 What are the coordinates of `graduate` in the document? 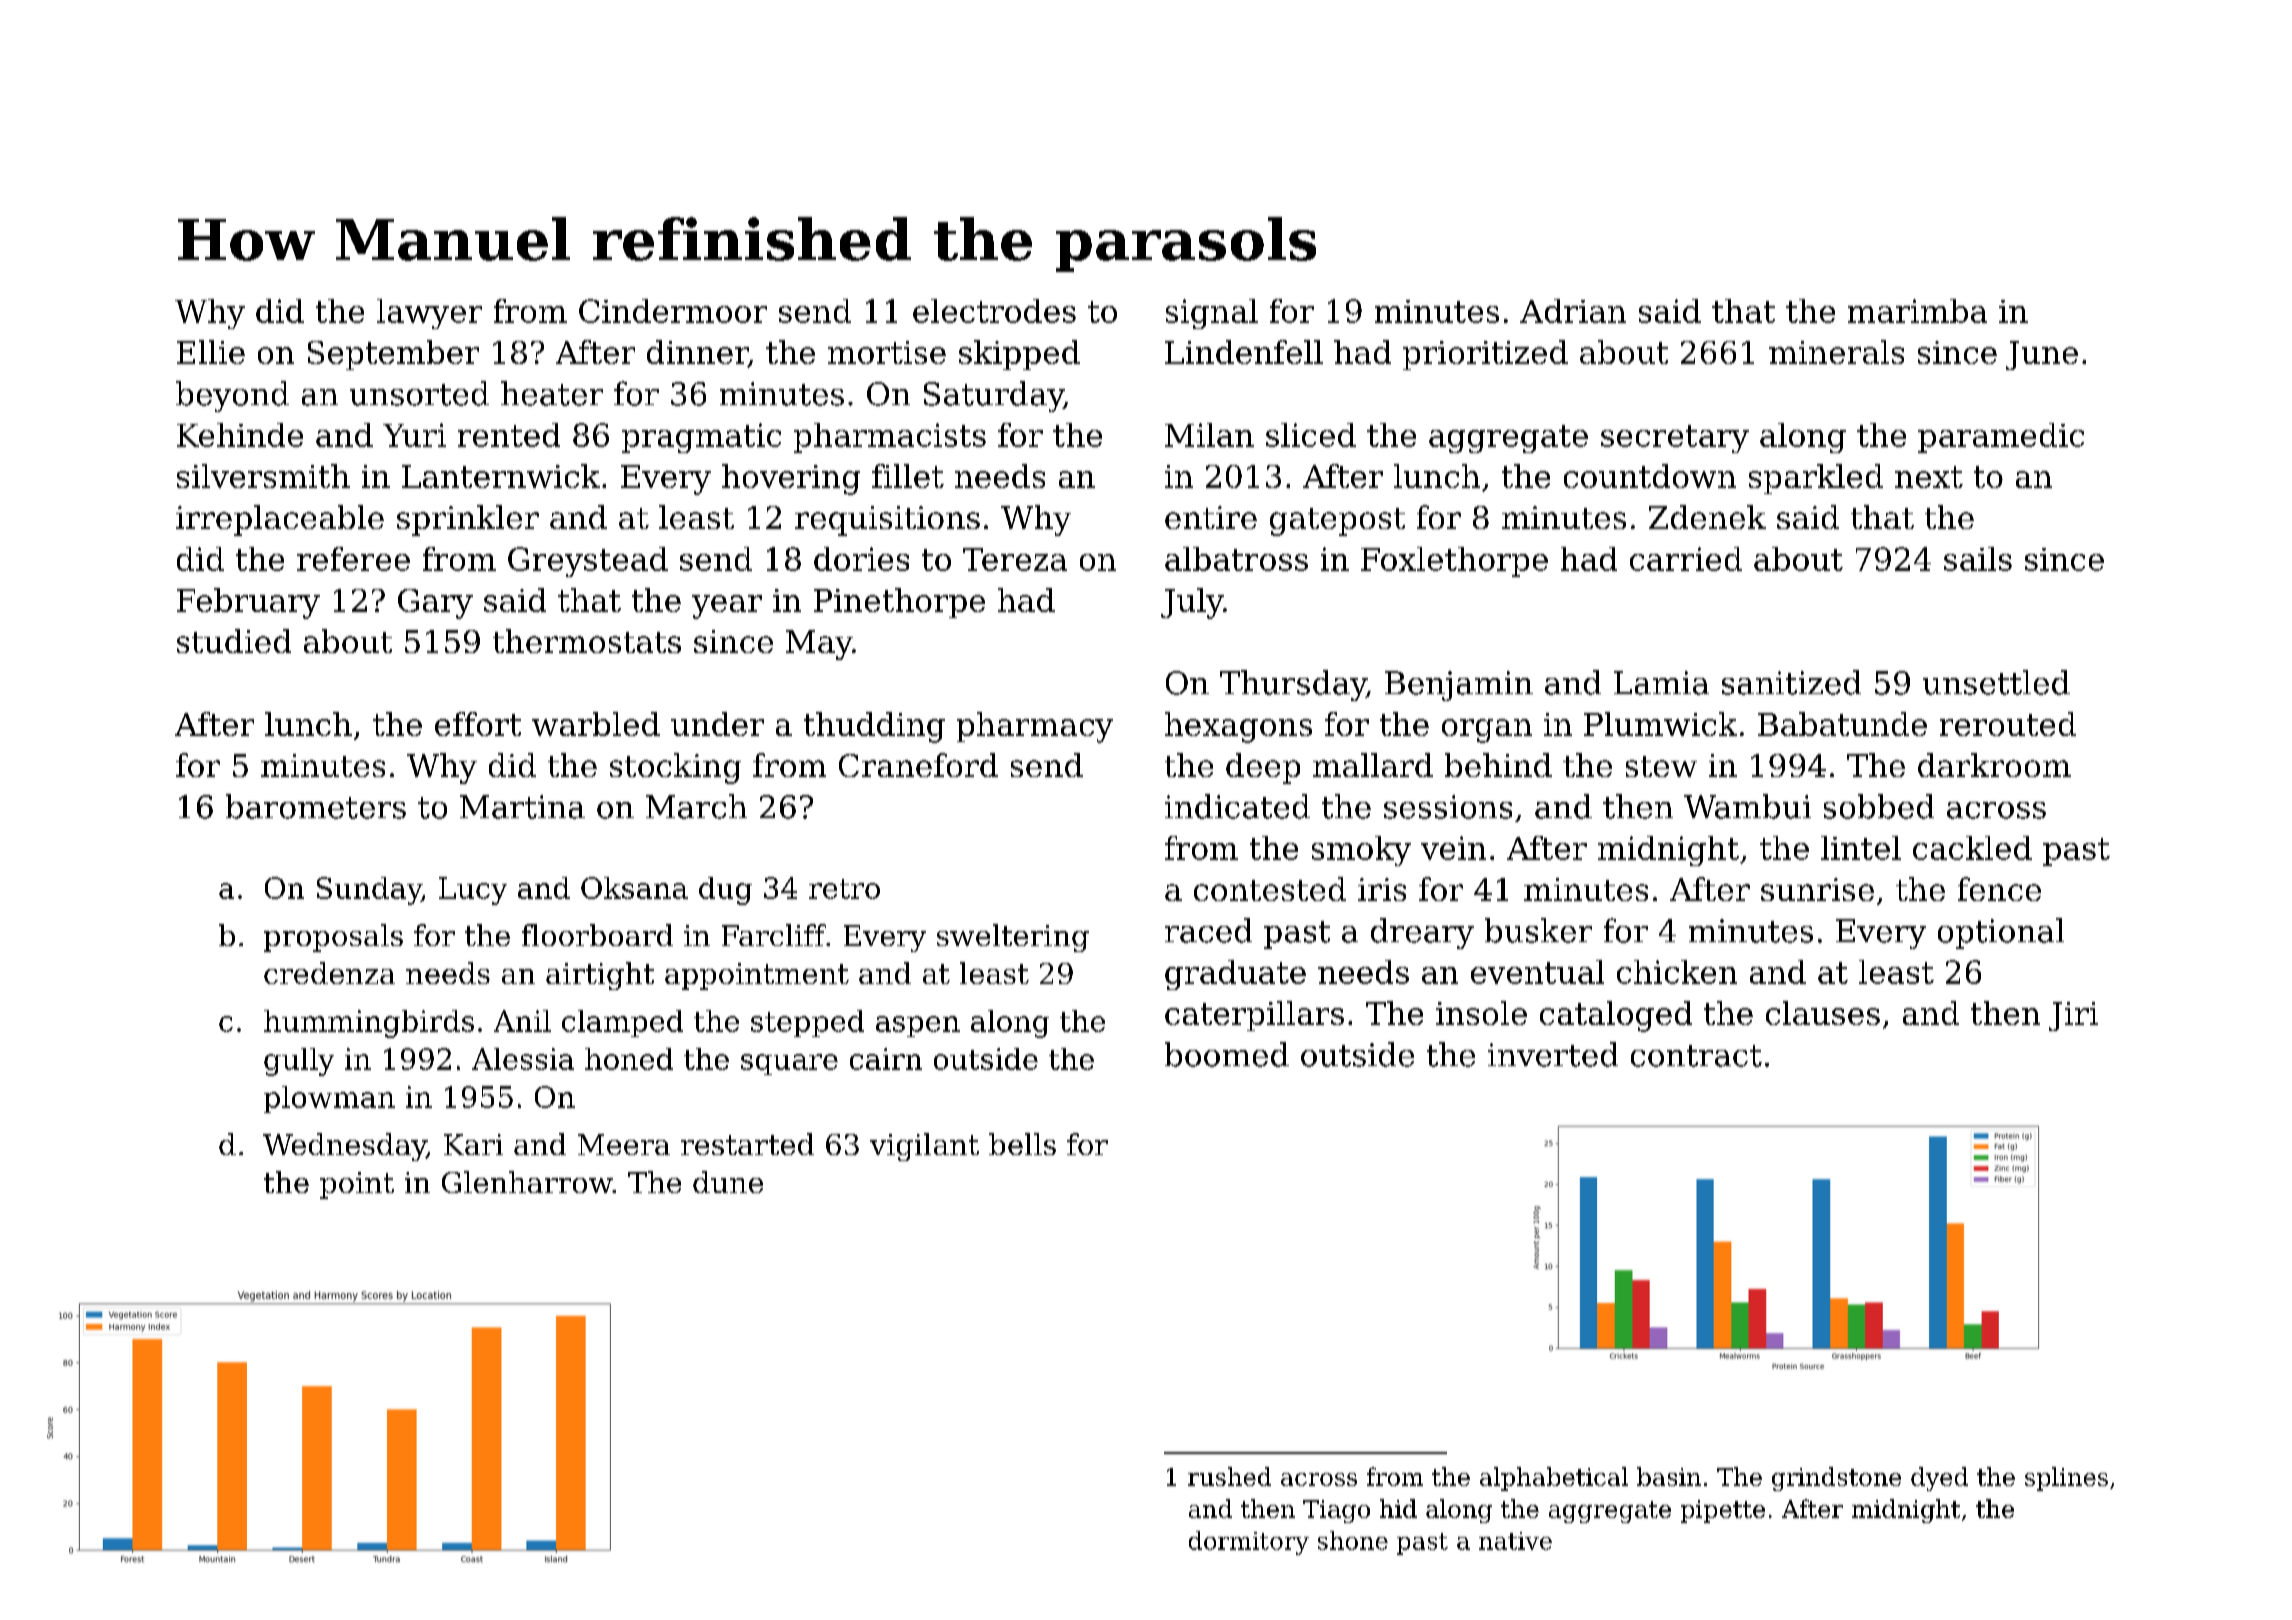 It's located at (1235, 975).
